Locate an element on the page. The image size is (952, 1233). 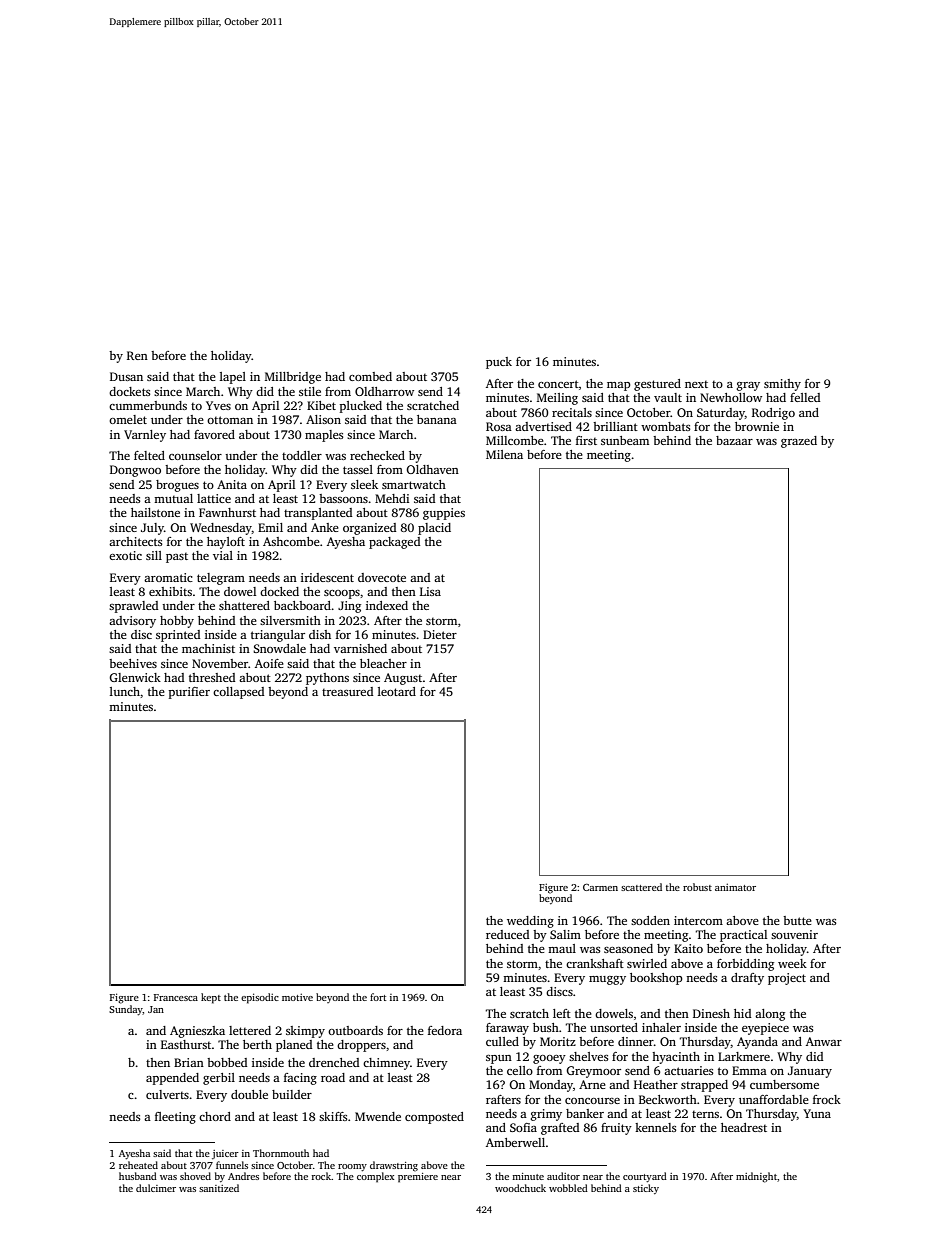
Sofia is located at coordinates (523, 1127).
